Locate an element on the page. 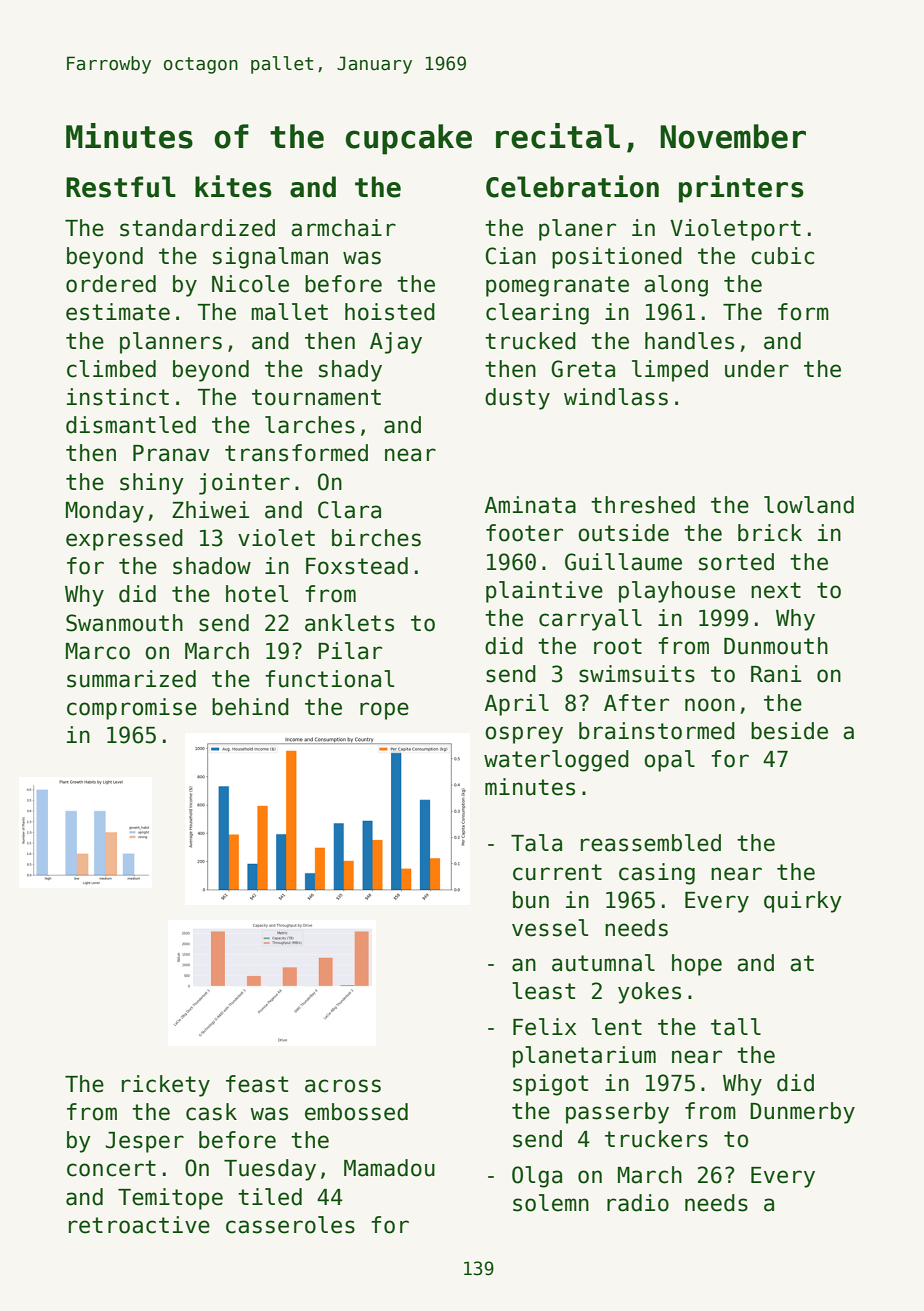 Image resolution: width=924 pixels, height=1311 pixels. handles is located at coordinates (689, 341).
